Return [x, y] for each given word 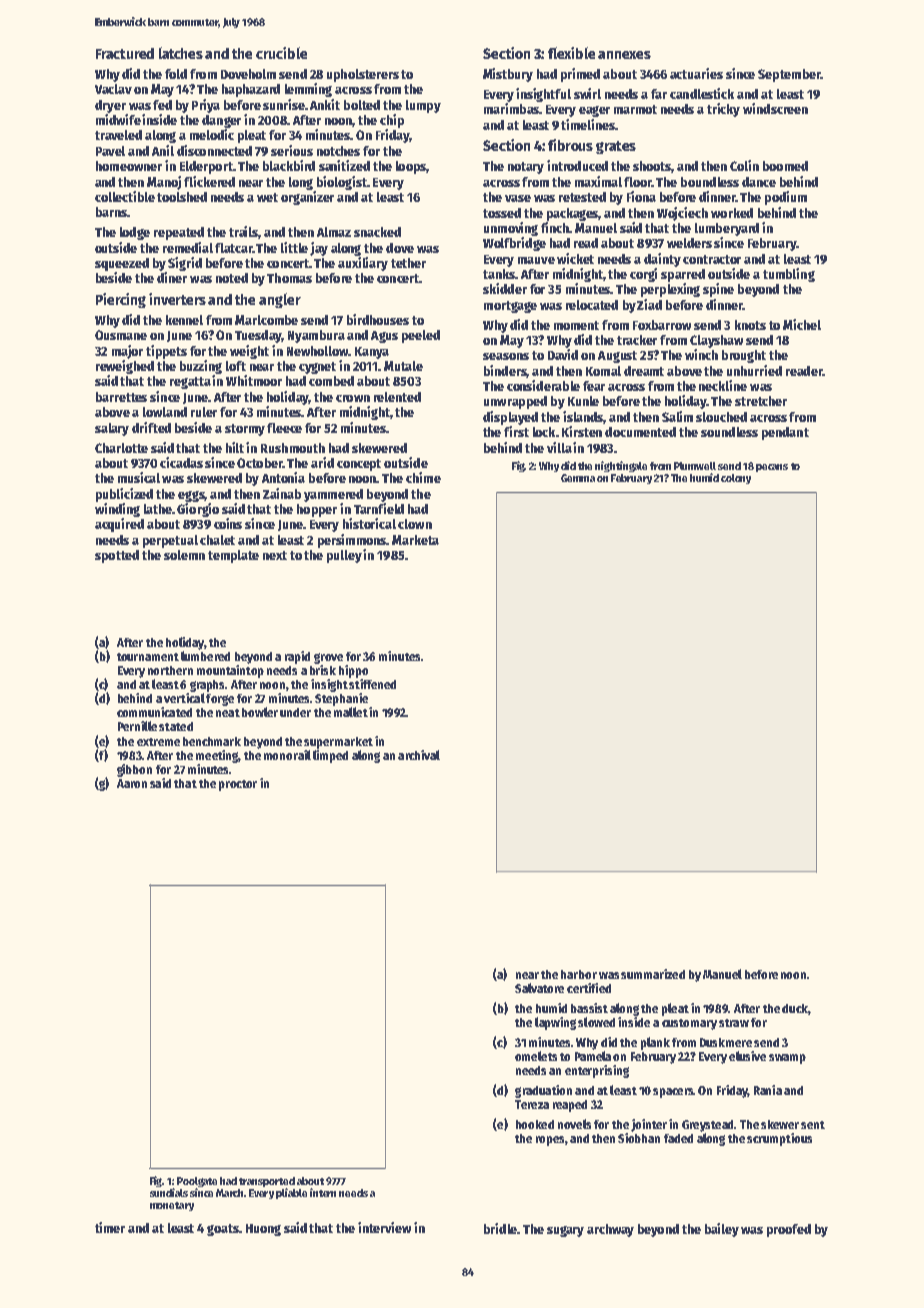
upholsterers [363, 75]
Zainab [282, 493]
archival [419, 755]
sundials [169, 1192]
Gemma [578, 478]
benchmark [212, 741]
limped [330, 756]
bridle [500, 1228]
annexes [624, 55]
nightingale [621, 466]
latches [181, 53]
